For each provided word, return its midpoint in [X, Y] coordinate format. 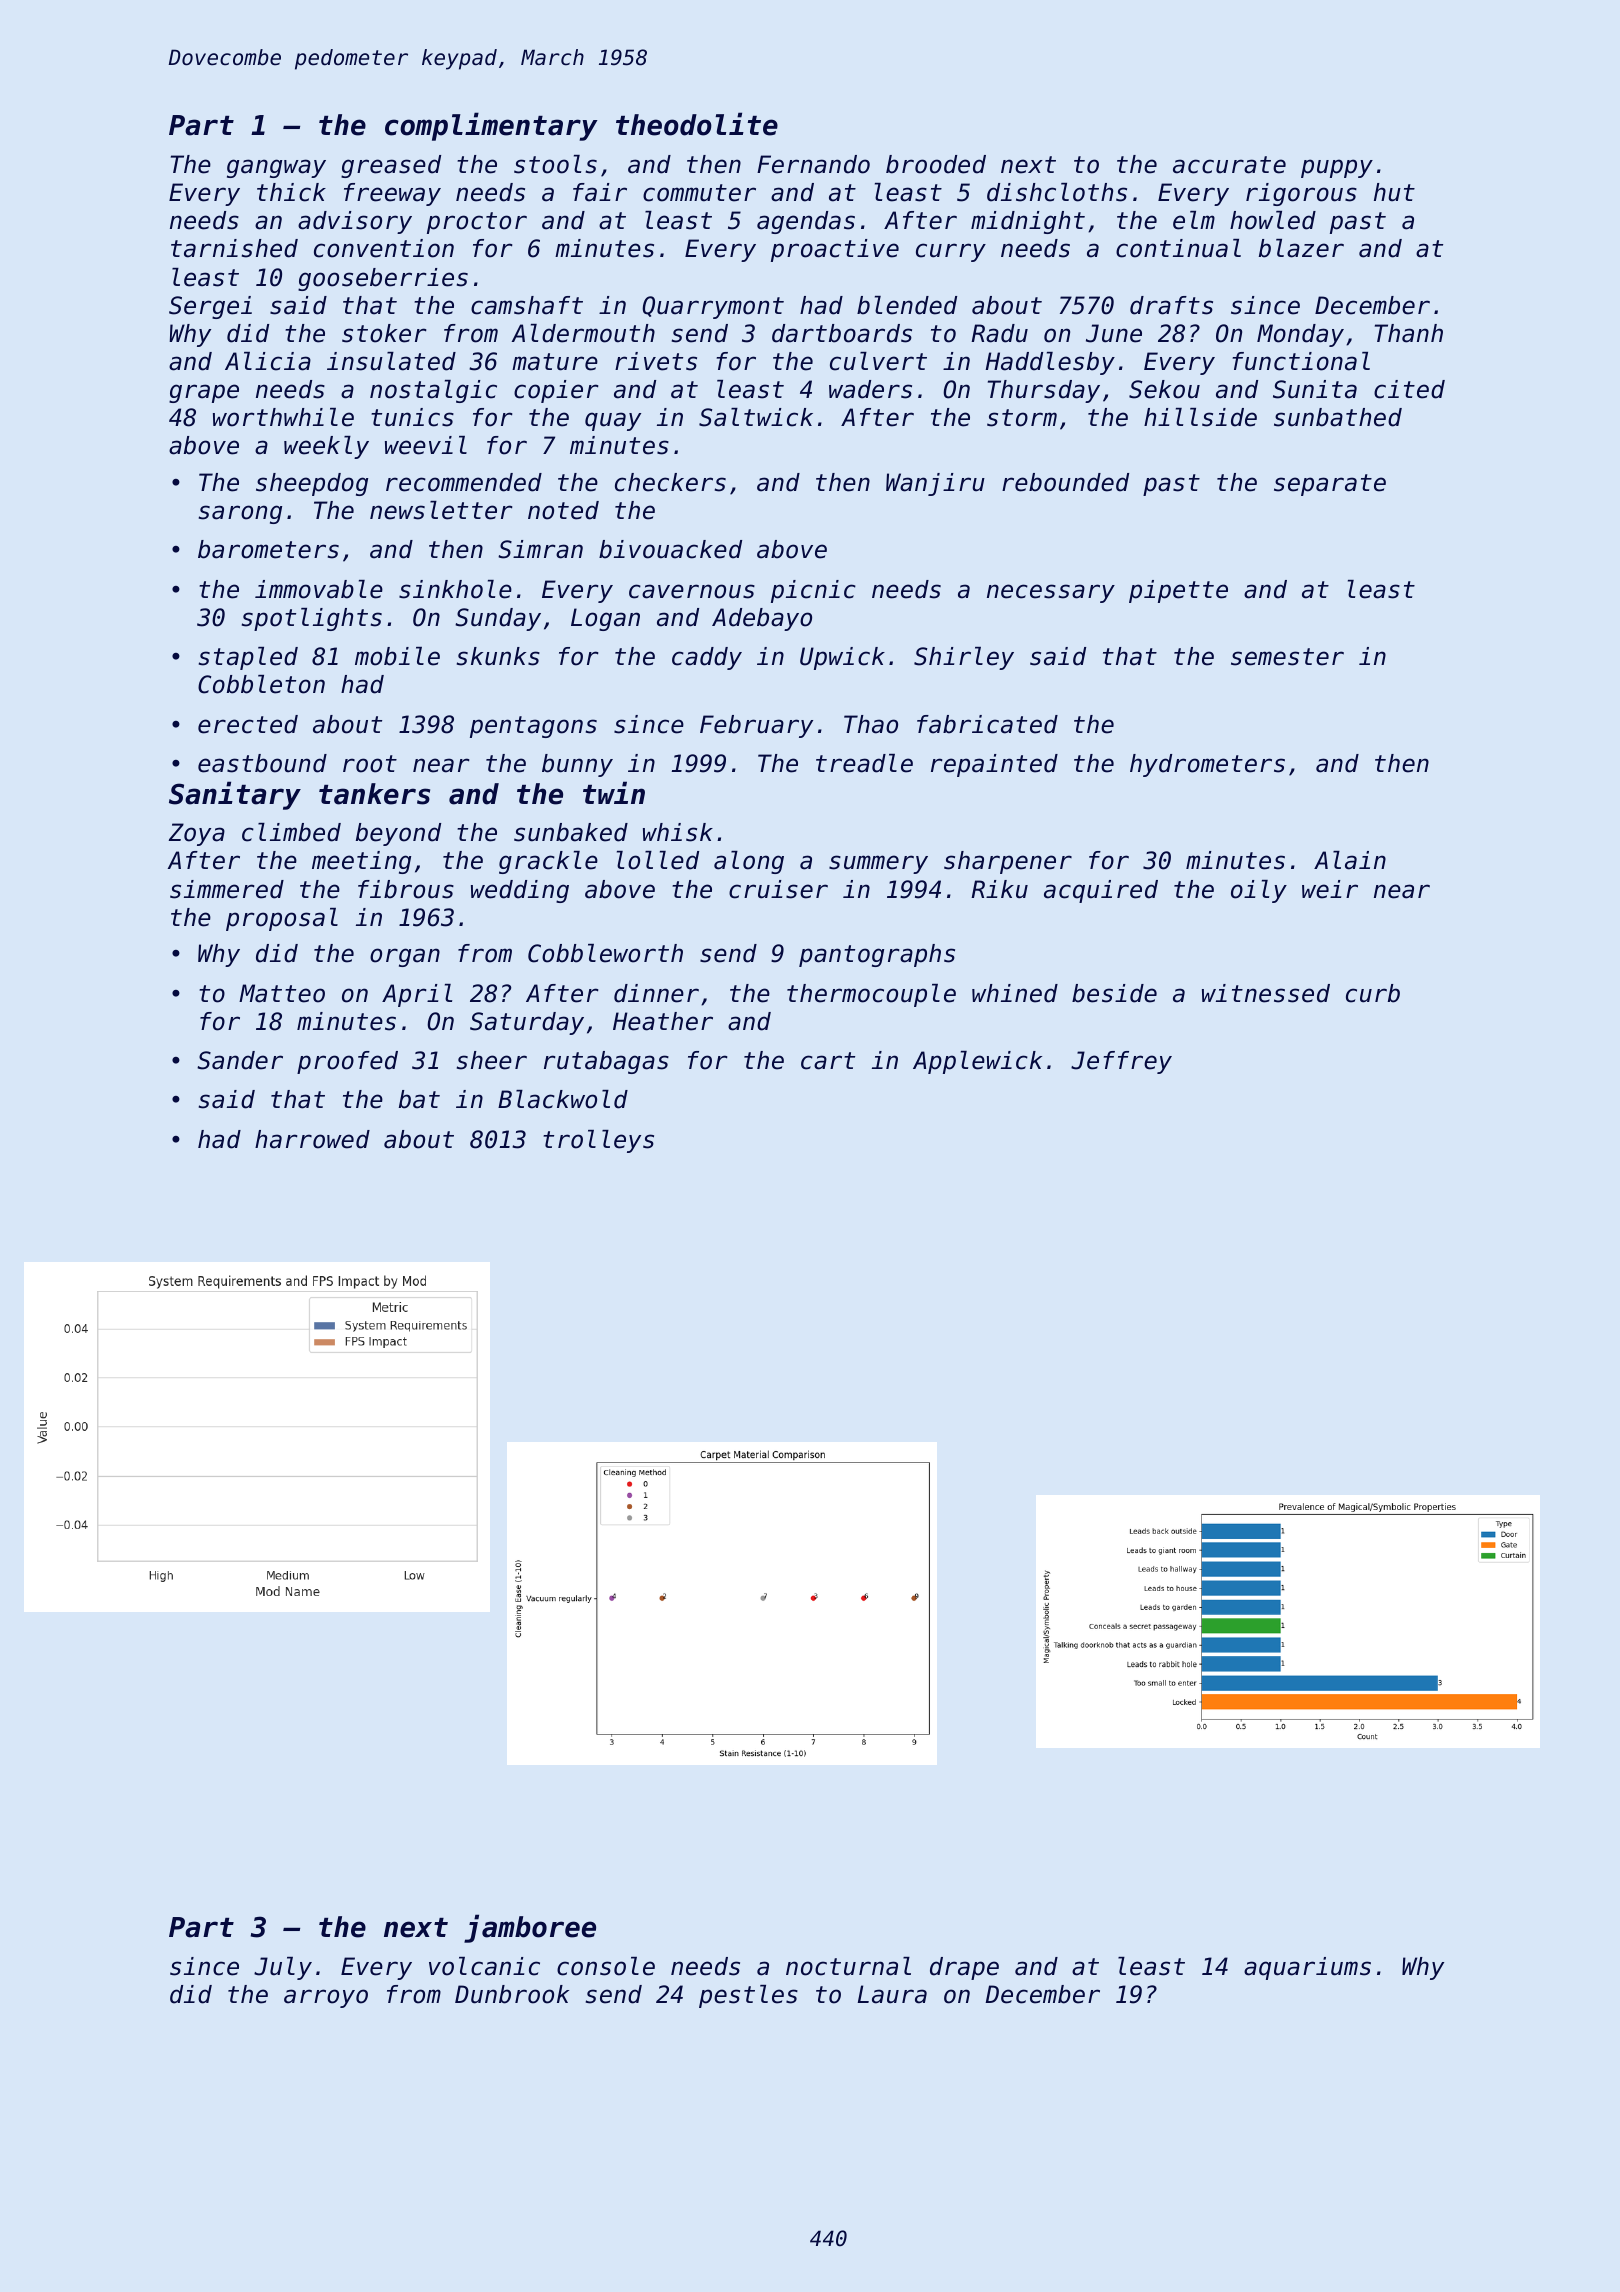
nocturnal [848, 1966]
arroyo [326, 1998]
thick [291, 192]
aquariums [1307, 1968]
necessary [1051, 593]
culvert [878, 361]
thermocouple [871, 995]
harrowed [312, 1139]
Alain [1350, 860]
